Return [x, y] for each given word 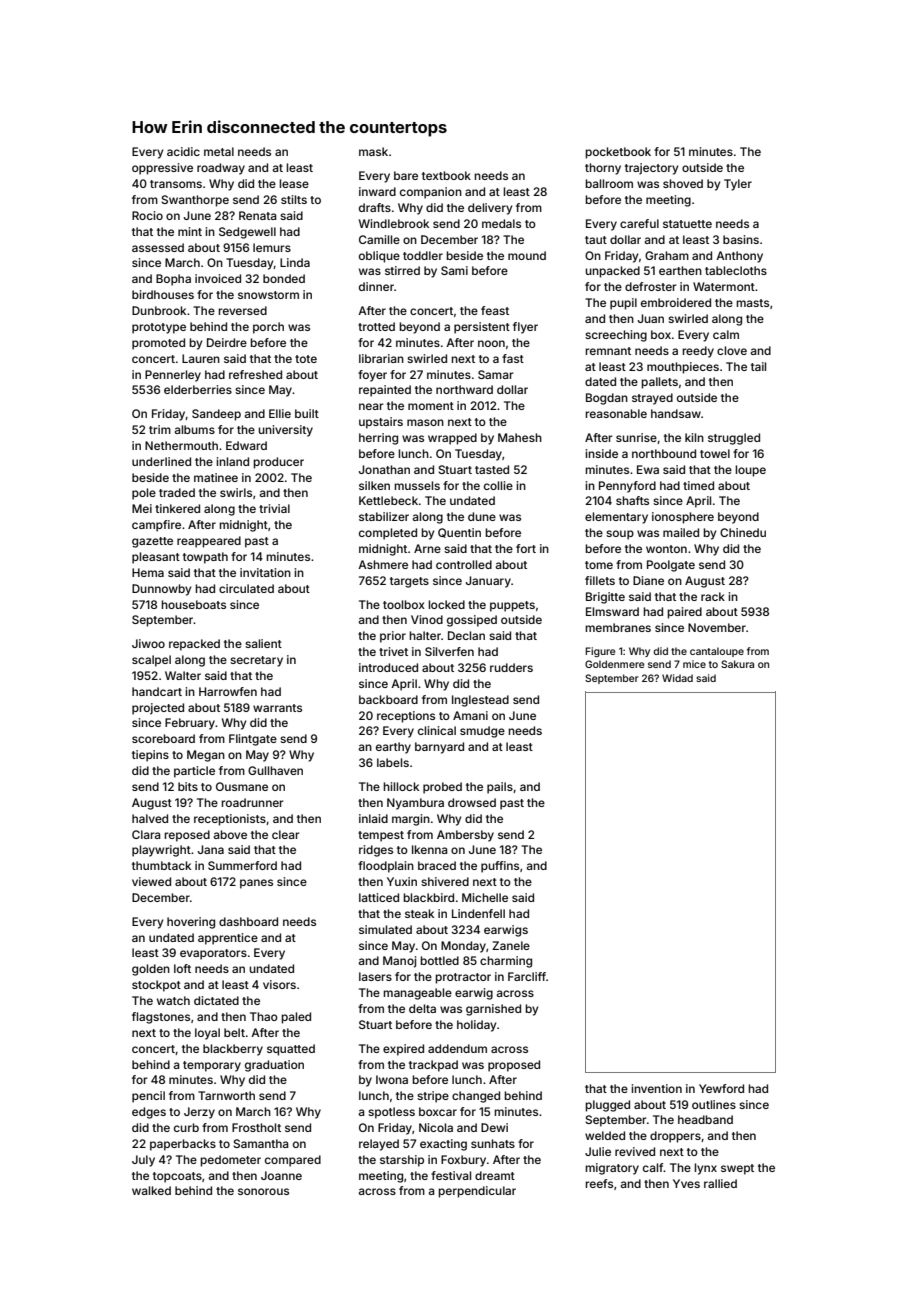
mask [373, 151]
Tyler [738, 185]
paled [296, 1018]
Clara [146, 834]
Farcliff [527, 976]
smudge [482, 732]
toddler [423, 255]
